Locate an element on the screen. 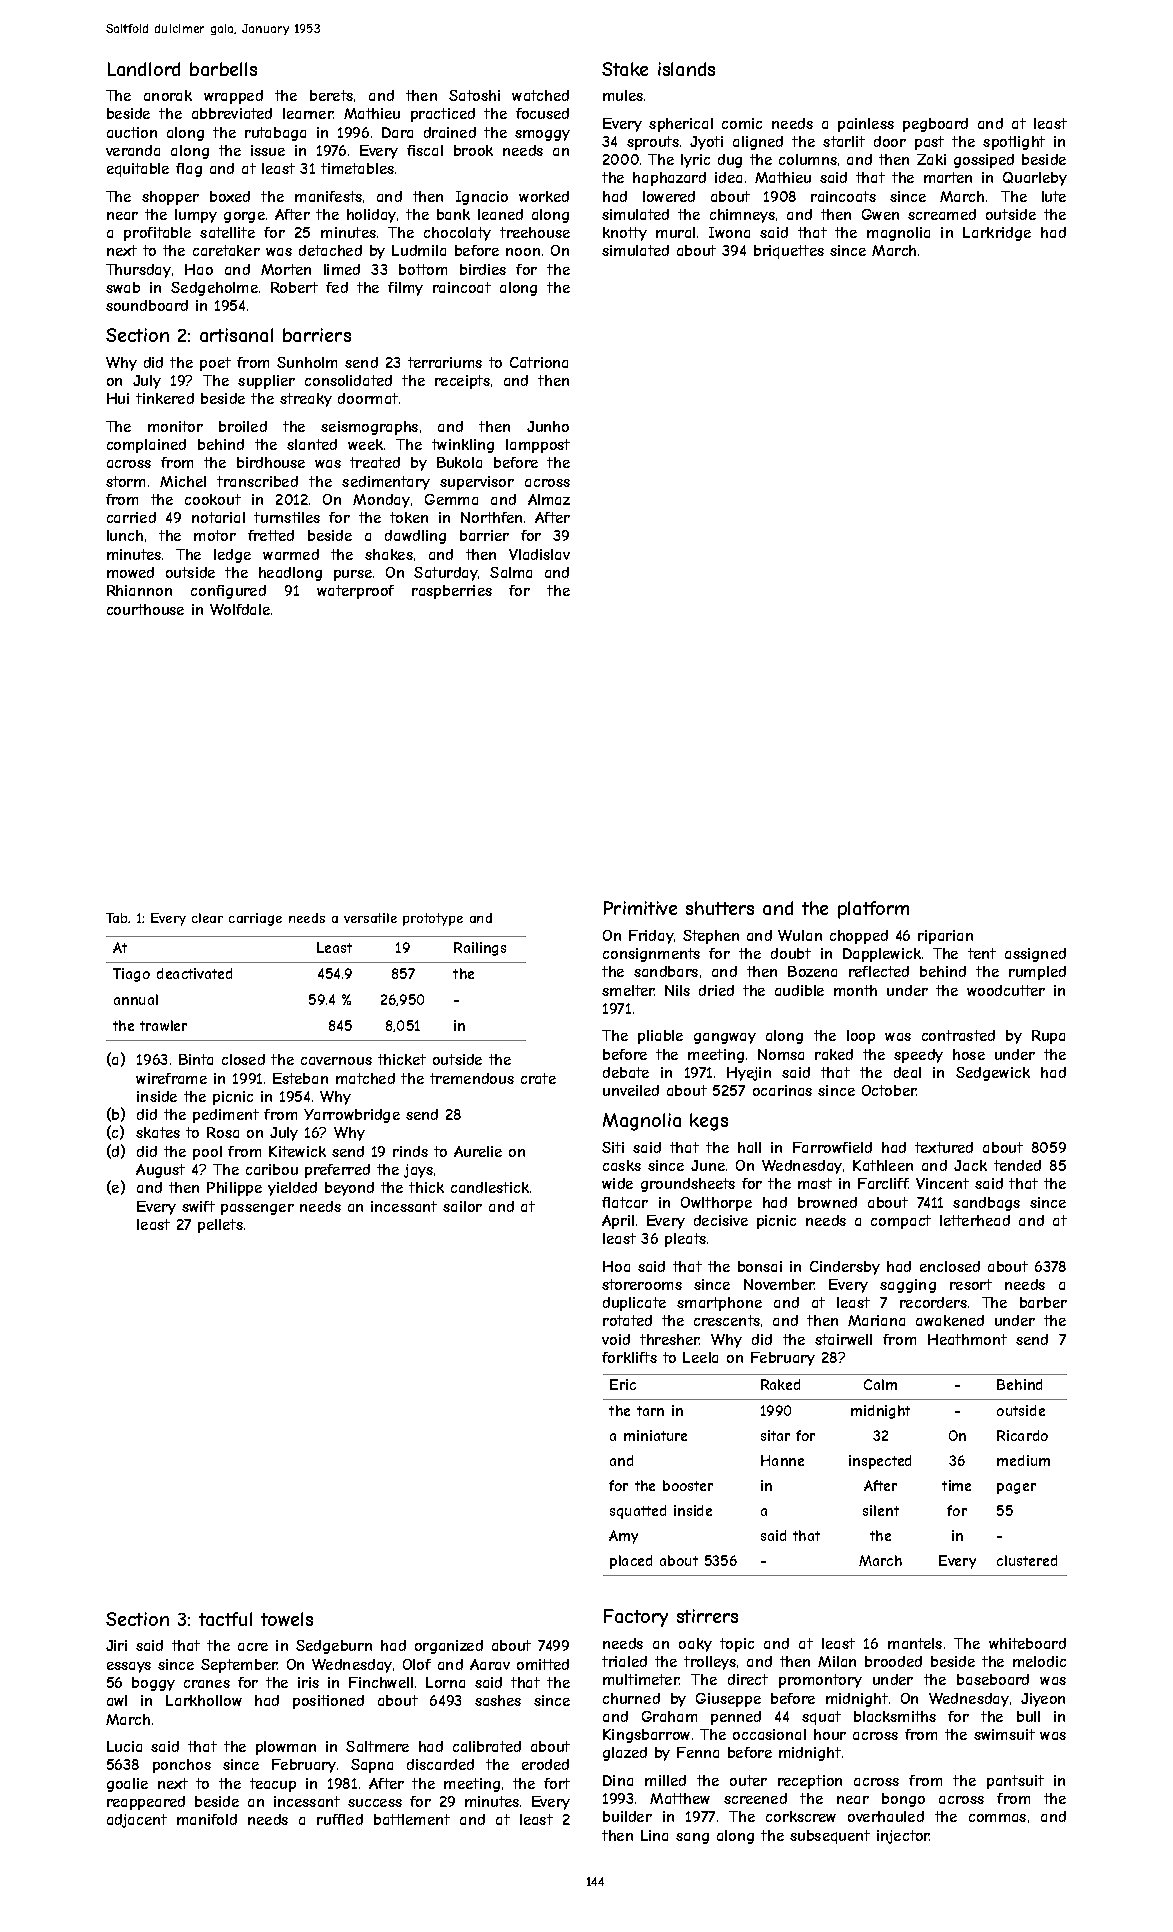  adjacent is located at coordinates (137, 1821).
